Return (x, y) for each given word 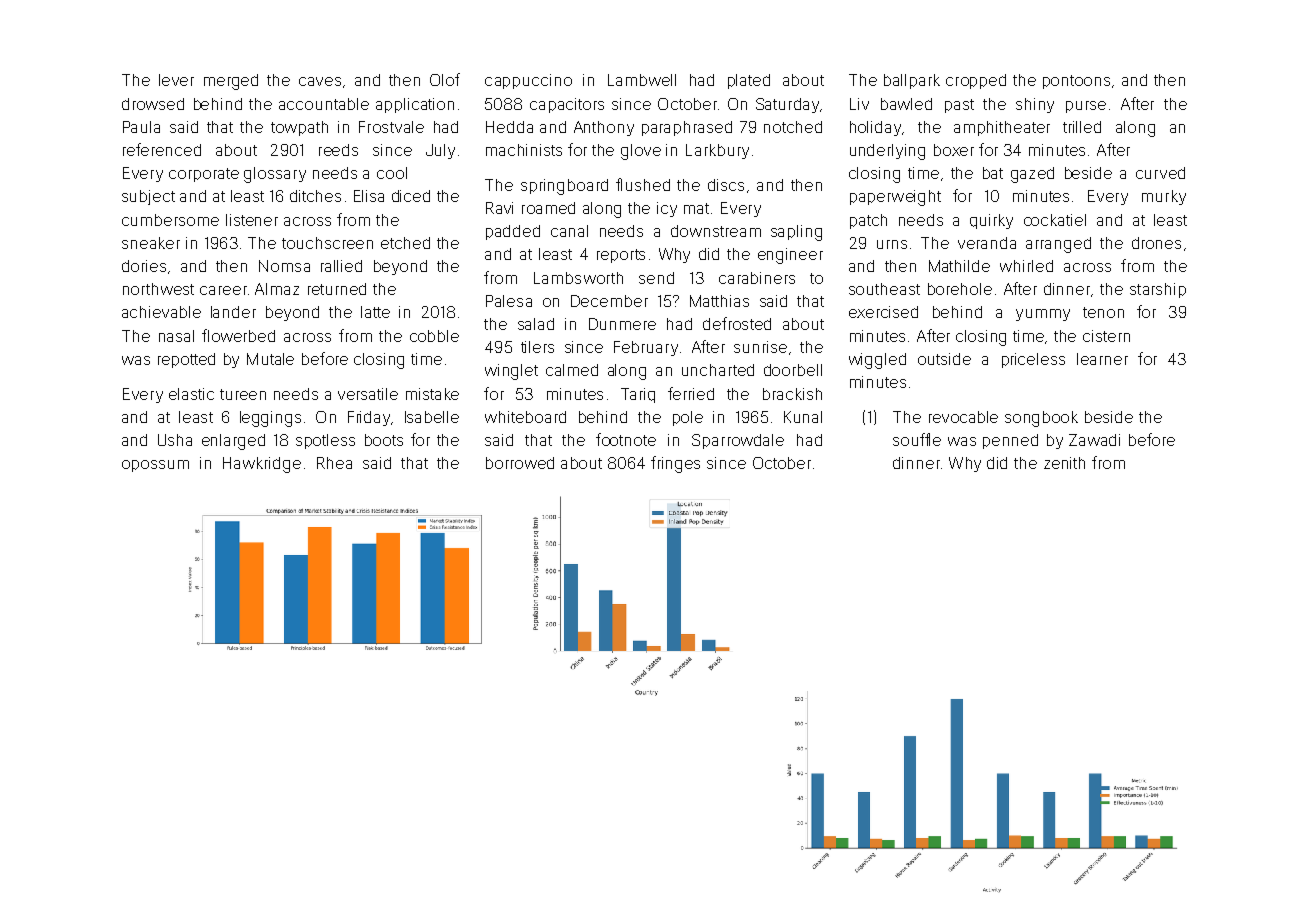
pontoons (1076, 82)
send (656, 278)
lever (176, 80)
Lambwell (642, 80)
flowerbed (238, 335)
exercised (883, 312)
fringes (675, 464)
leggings (270, 419)
